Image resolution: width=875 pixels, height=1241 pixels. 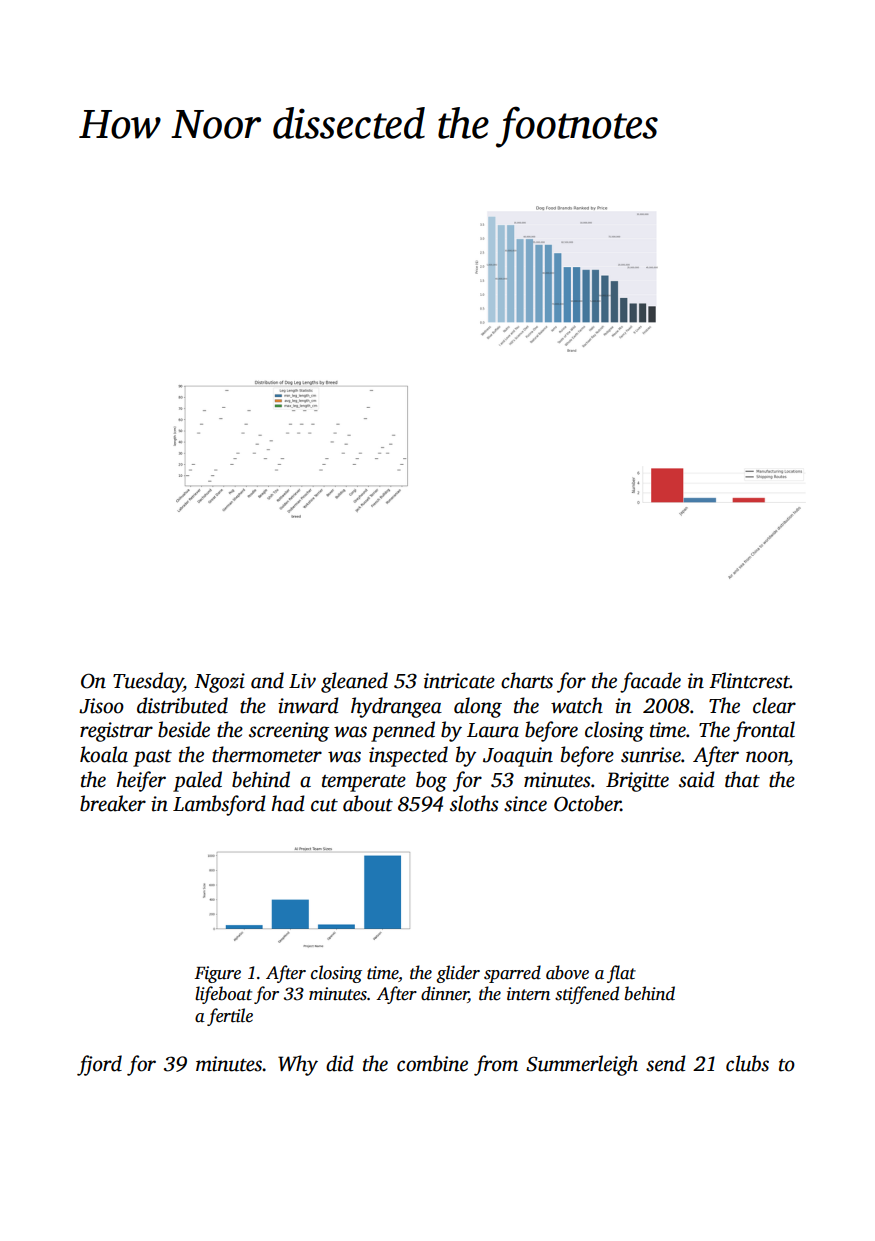 What do you see at coordinates (99, 1065) in the screenshot?
I see `fjord` at bounding box center [99, 1065].
